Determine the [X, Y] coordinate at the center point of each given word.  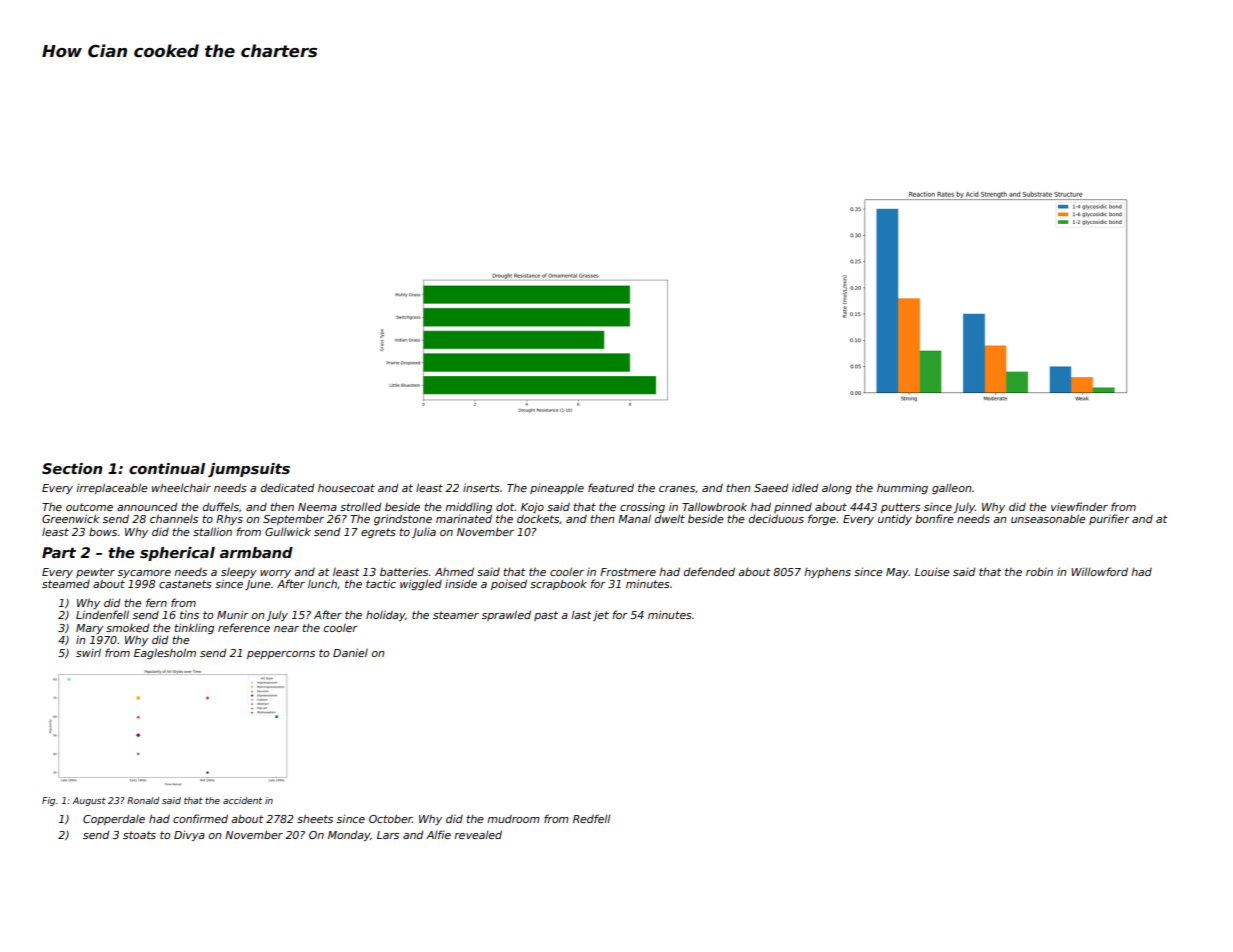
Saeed [771, 487]
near [286, 629]
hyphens [827, 572]
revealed [478, 834]
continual [167, 468]
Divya [189, 835]
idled [805, 487]
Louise [932, 571]
